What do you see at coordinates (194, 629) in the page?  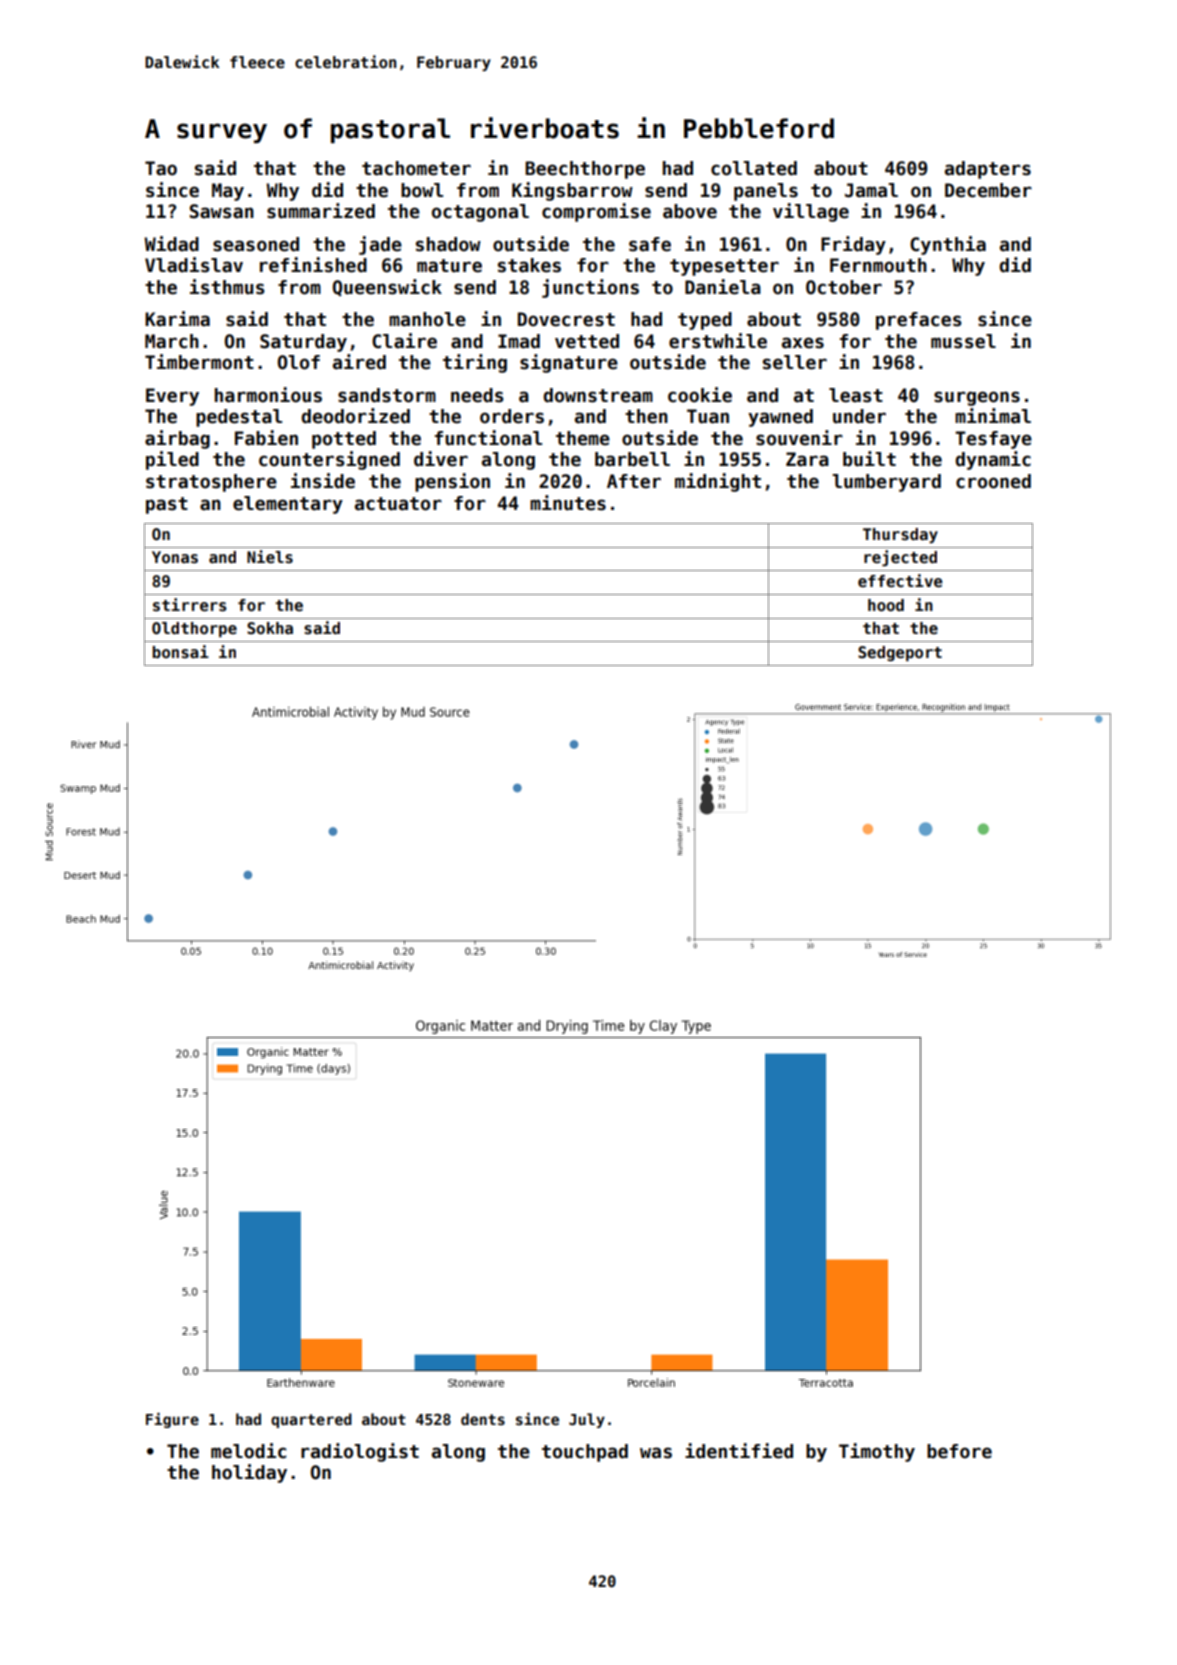 I see `Oldthorpe` at bounding box center [194, 629].
